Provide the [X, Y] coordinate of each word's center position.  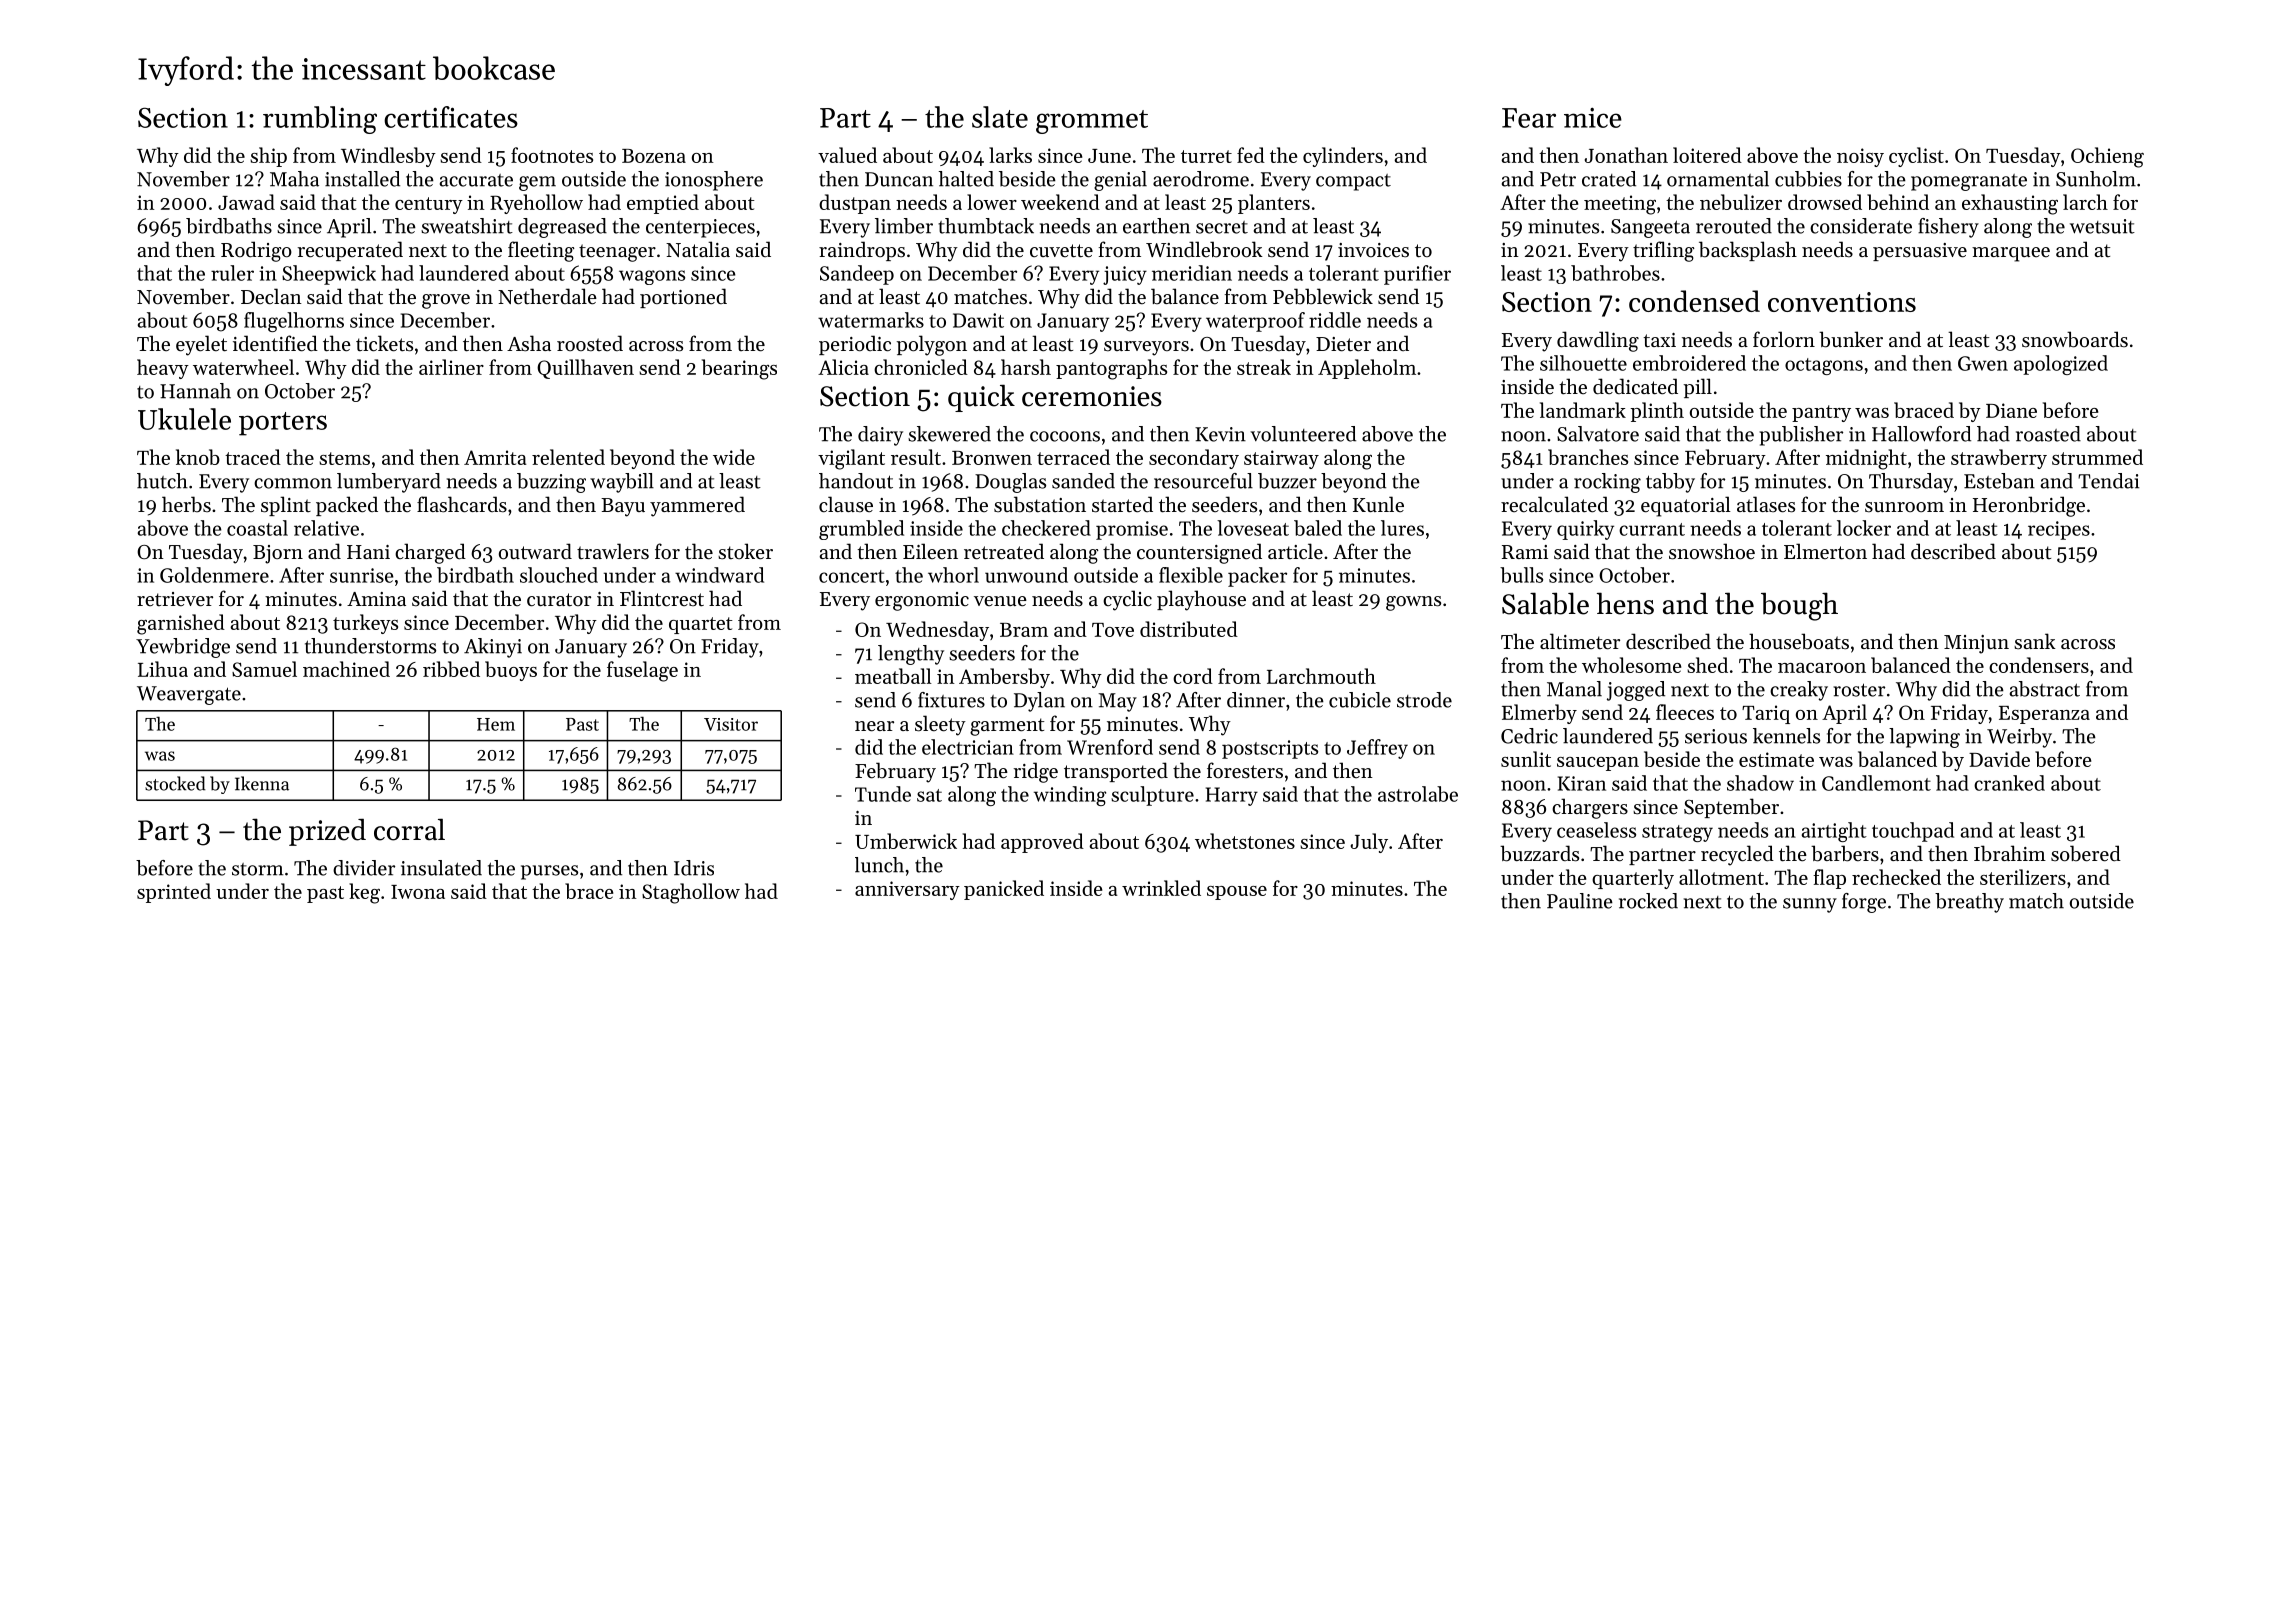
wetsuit [2102, 226]
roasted [2048, 434]
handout [856, 481]
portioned [683, 298]
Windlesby [388, 157]
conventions [1842, 302]
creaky [1799, 691]
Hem [496, 724]
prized [327, 832]
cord [1193, 676]
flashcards [462, 504]
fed [1251, 155]
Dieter [1343, 344]
